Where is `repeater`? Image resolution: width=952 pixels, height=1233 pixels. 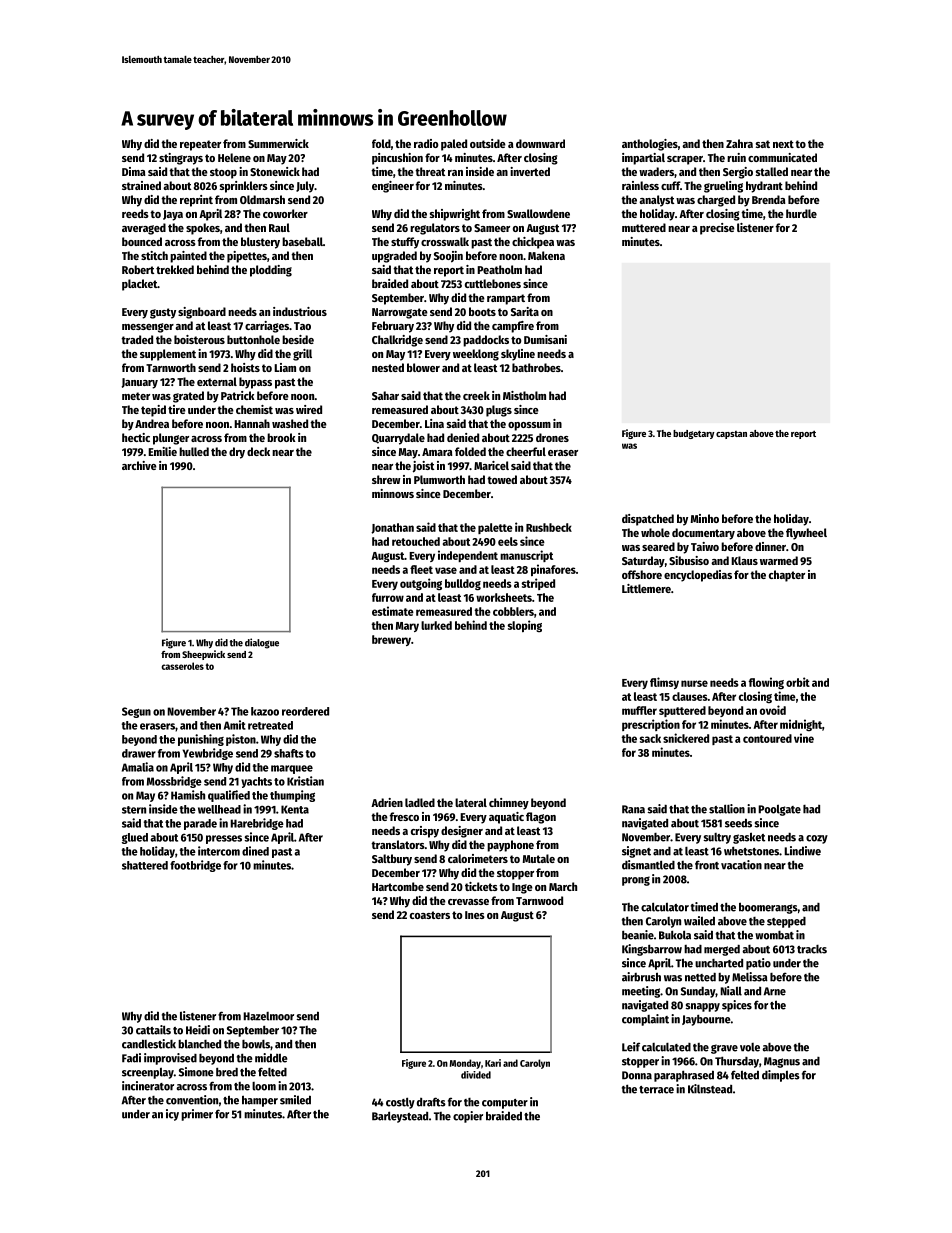
repeater is located at coordinates (200, 145).
